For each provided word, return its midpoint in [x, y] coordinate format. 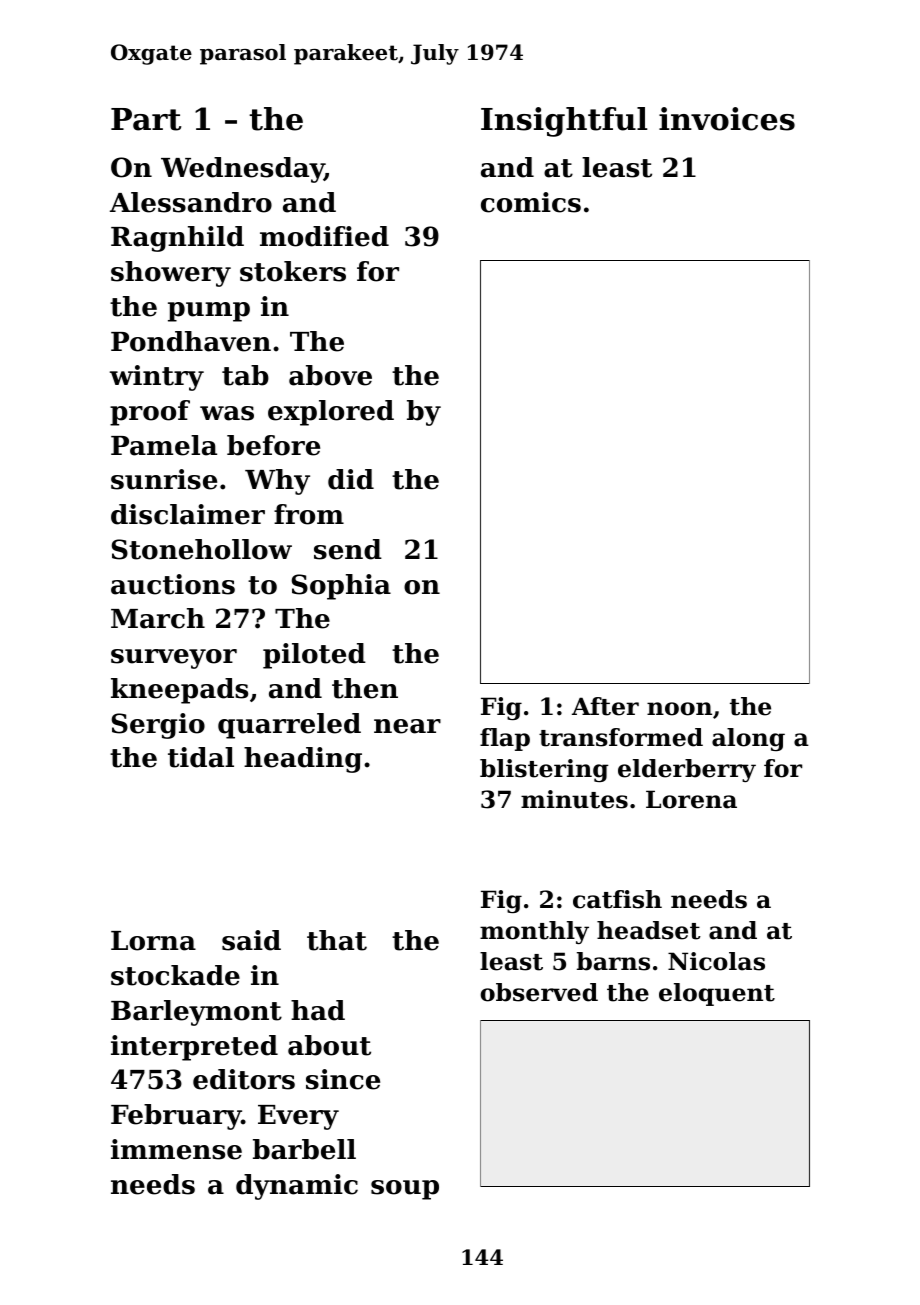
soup [405, 1190]
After [605, 706]
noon [679, 709]
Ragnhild [177, 239]
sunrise [164, 479]
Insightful [564, 122]
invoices [727, 119]
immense [176, 1149]
